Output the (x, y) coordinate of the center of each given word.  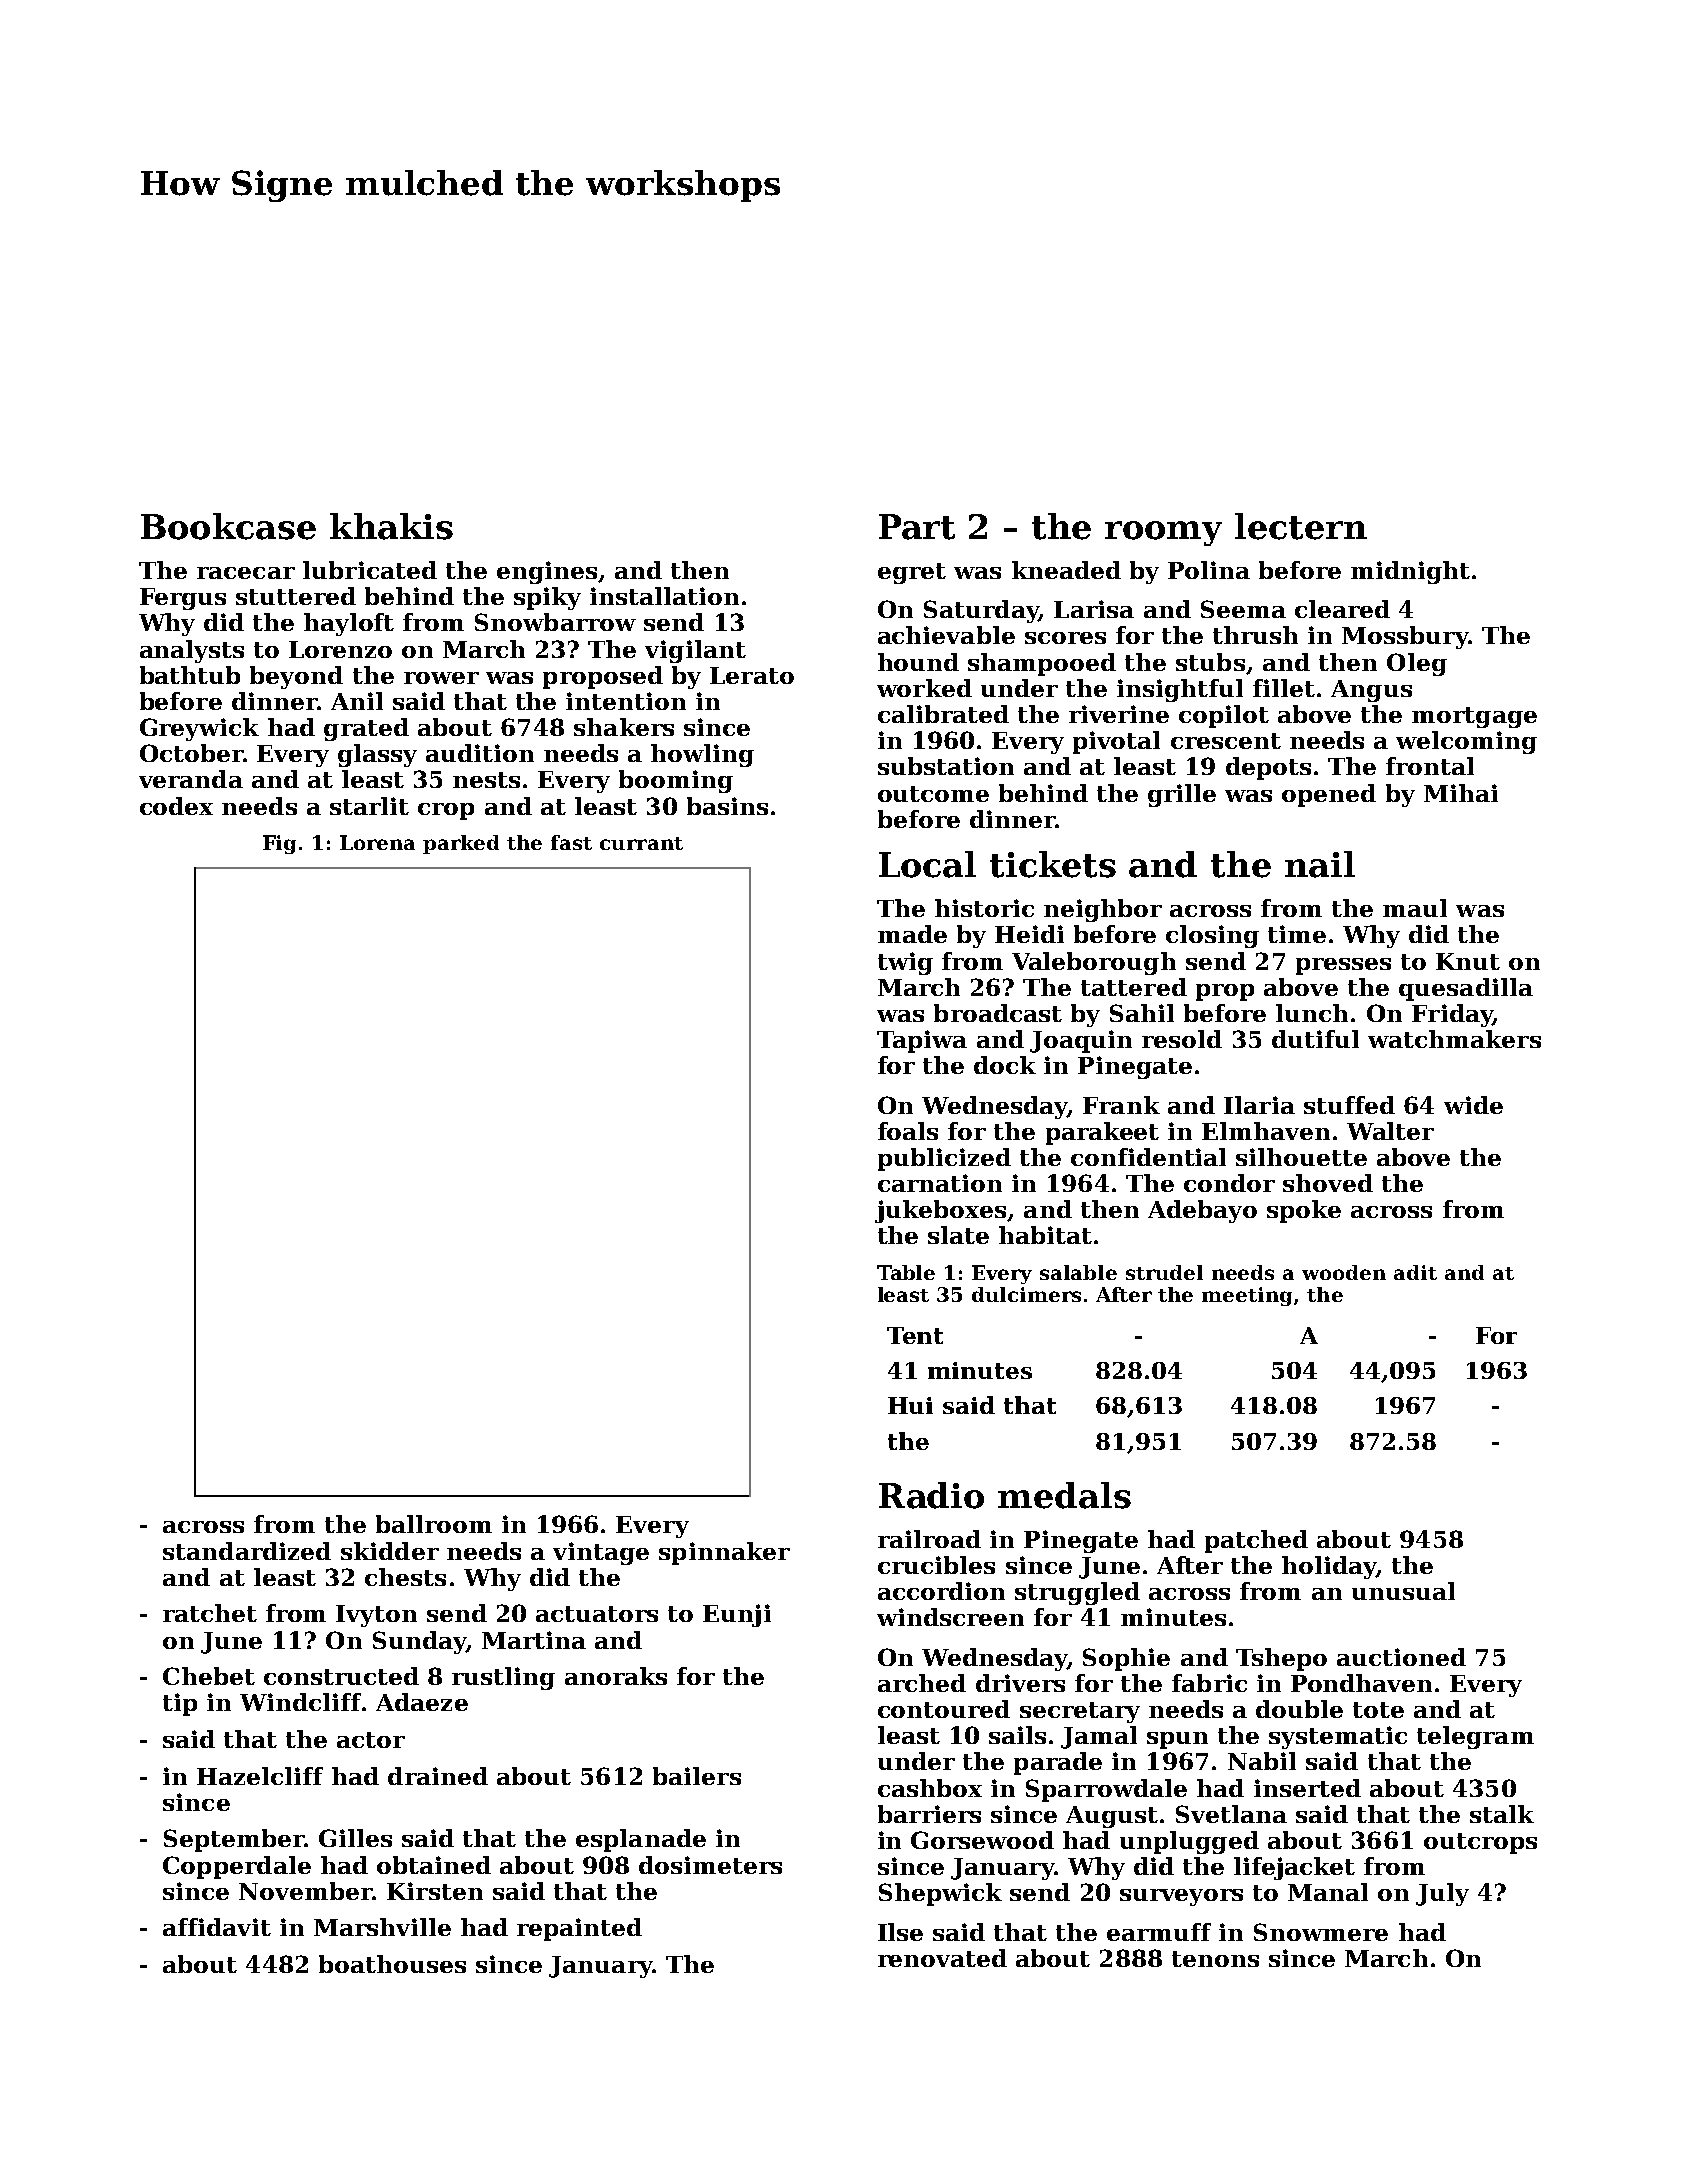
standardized (247, 1551)
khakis (391, 526)
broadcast (998, 1013)
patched (1256, 1541)
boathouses (392, 1964)
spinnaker (724, 1553)
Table (906, 1272)
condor (1229, 1183)
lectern (1301, 526)
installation (664, 596)
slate (958, 1235)
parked (461, 844)
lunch (1312, 1013)
